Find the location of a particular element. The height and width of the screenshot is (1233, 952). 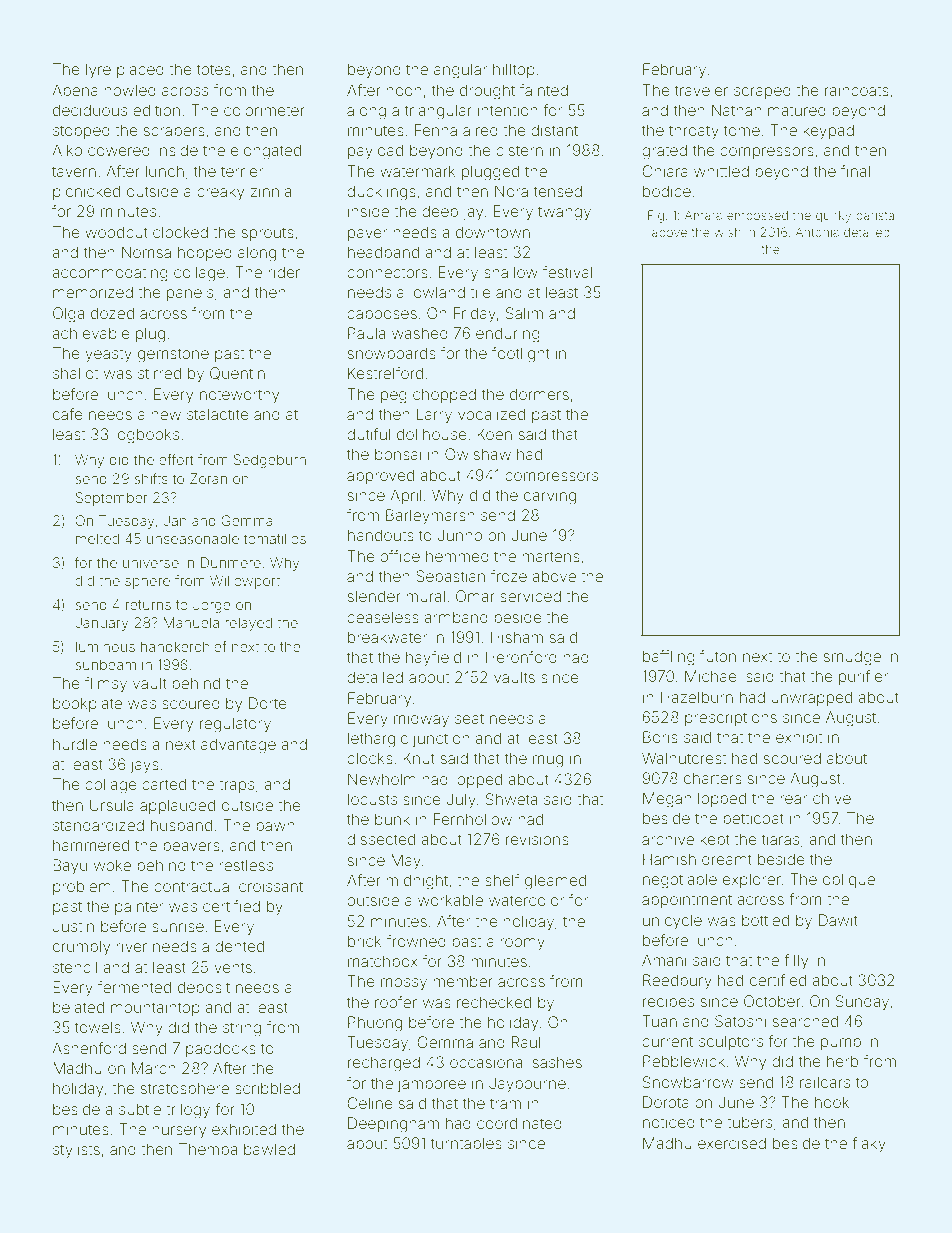

totes is located at coordinates (214, 69).
